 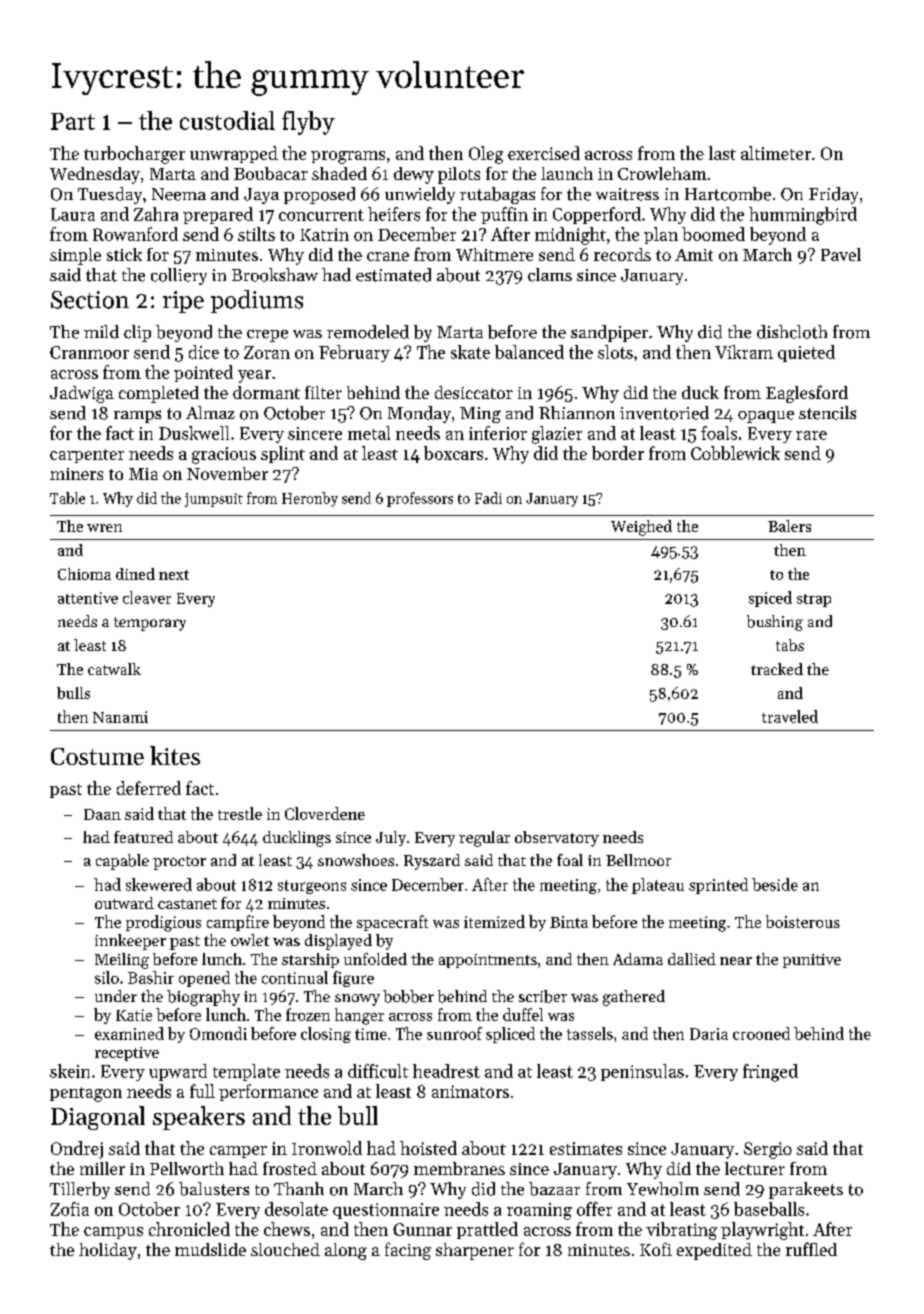 What do you see at coordinates (638, 860) in the document?
I see `Bellmoor` at bounding box center [638, 860].
